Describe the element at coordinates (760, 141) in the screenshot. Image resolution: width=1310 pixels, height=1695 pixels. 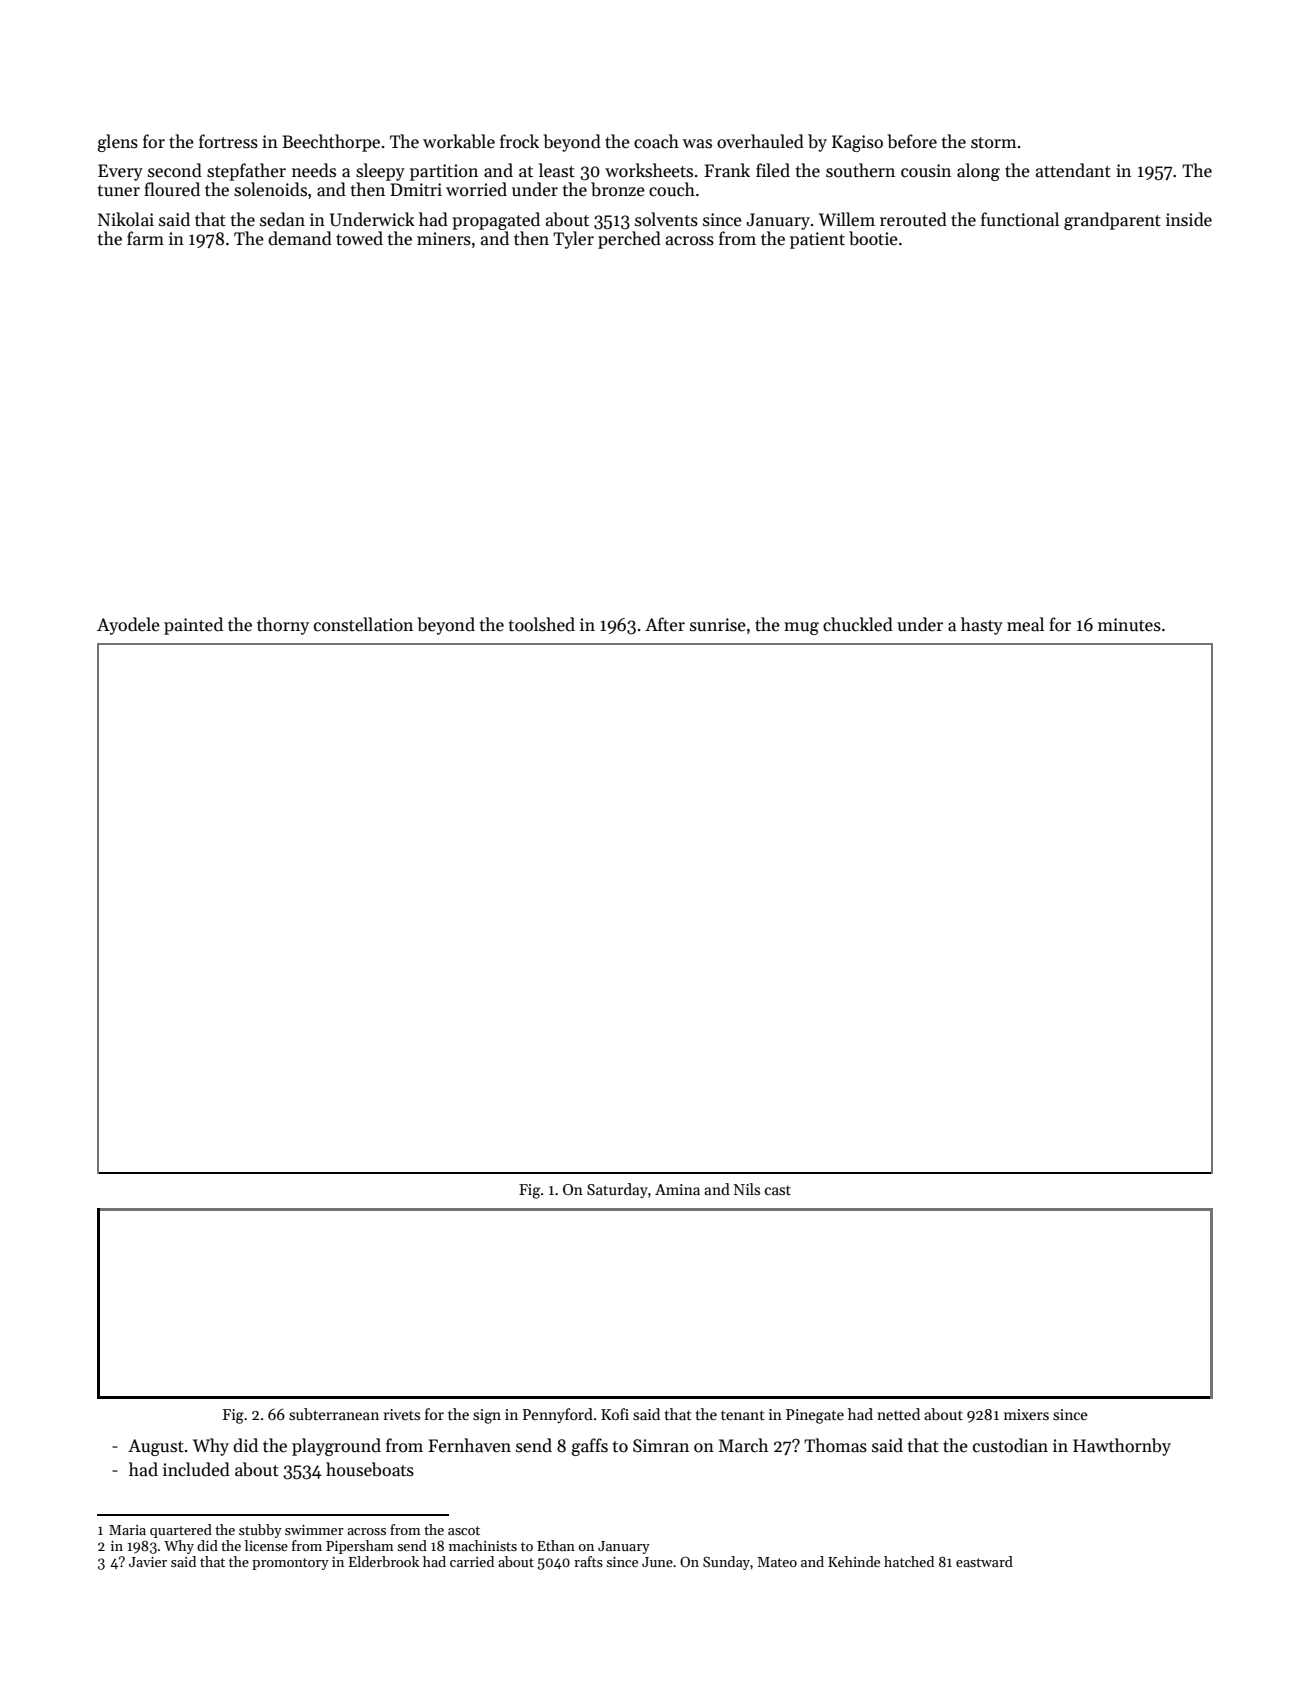
I see `overhauled` at that location.
